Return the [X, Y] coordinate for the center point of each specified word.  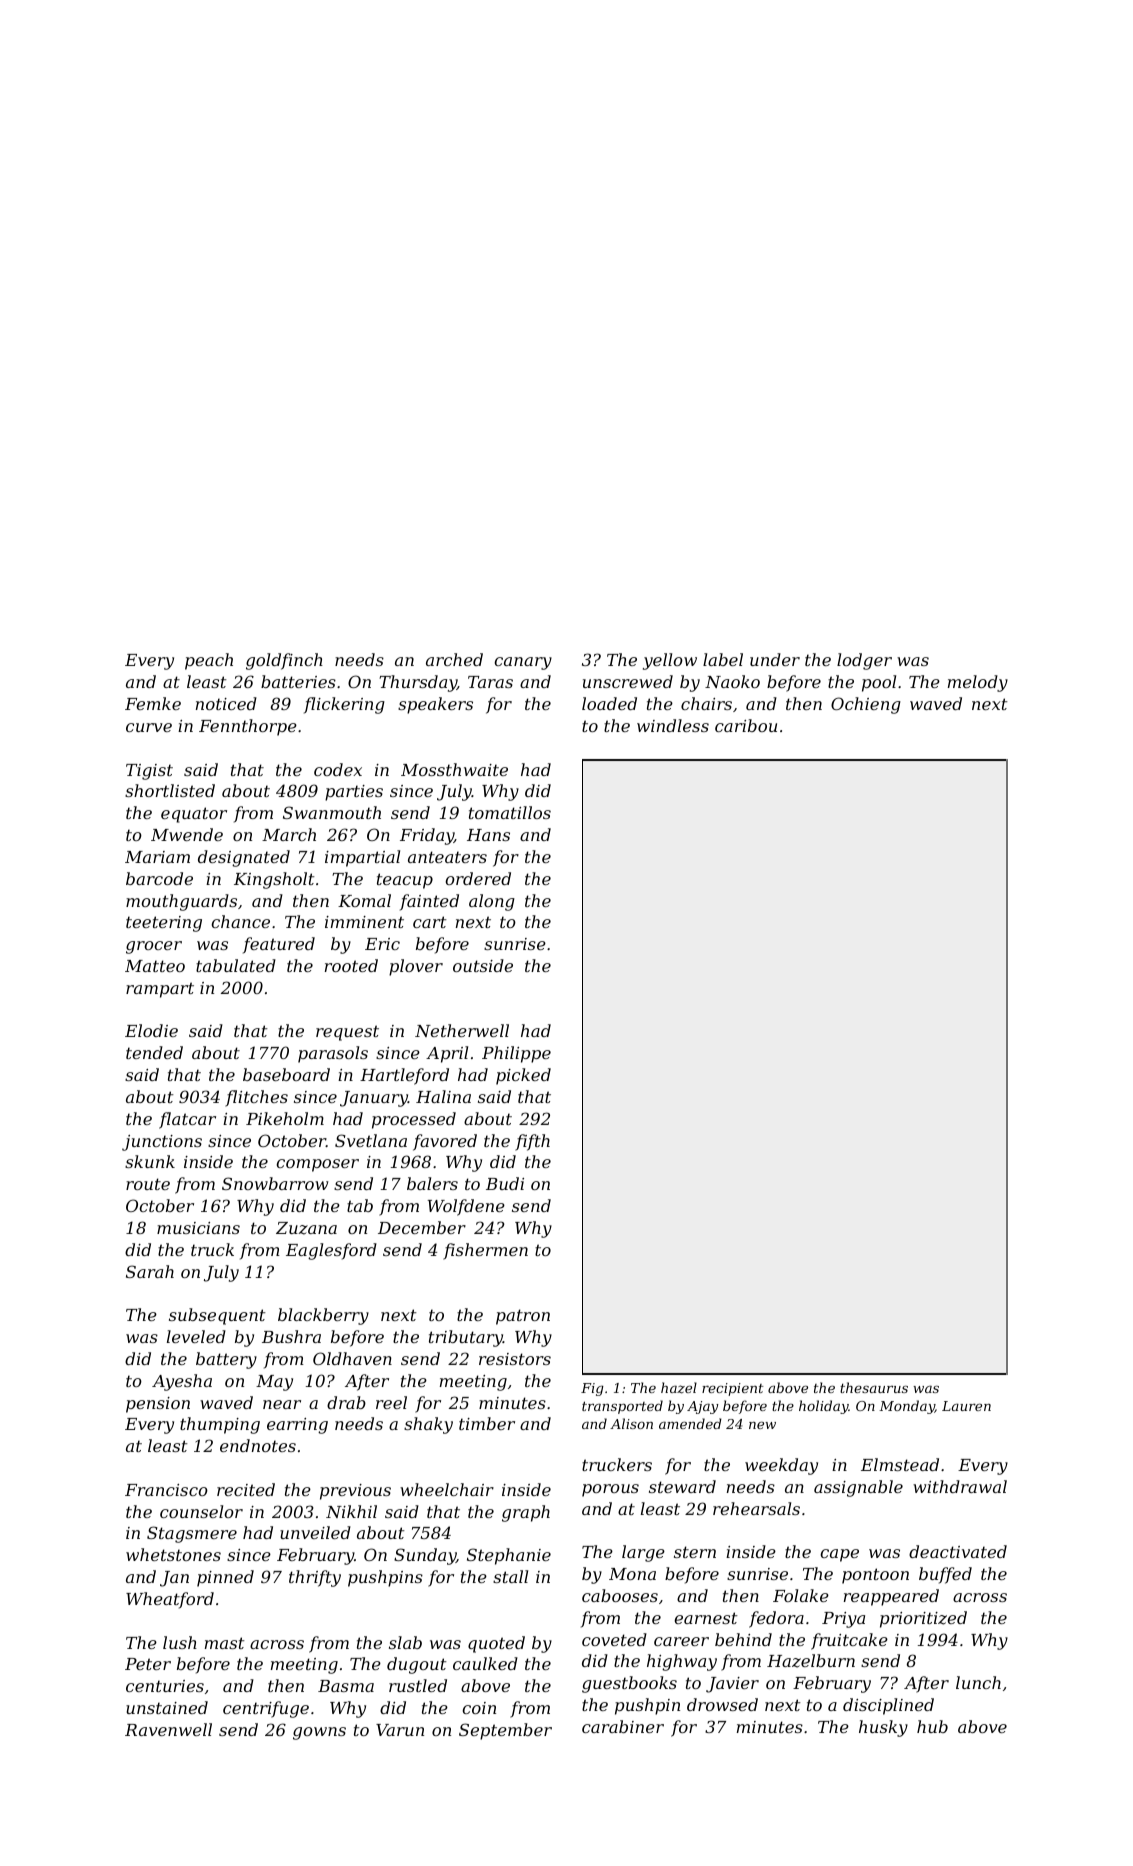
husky [883, 1728]
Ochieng [866, 705]
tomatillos [510, 812]
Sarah [150, 1271]
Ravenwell [168, 1729]
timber [487, 1423]
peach [209, 661]
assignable [858, 1488]
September [505, 1731]
